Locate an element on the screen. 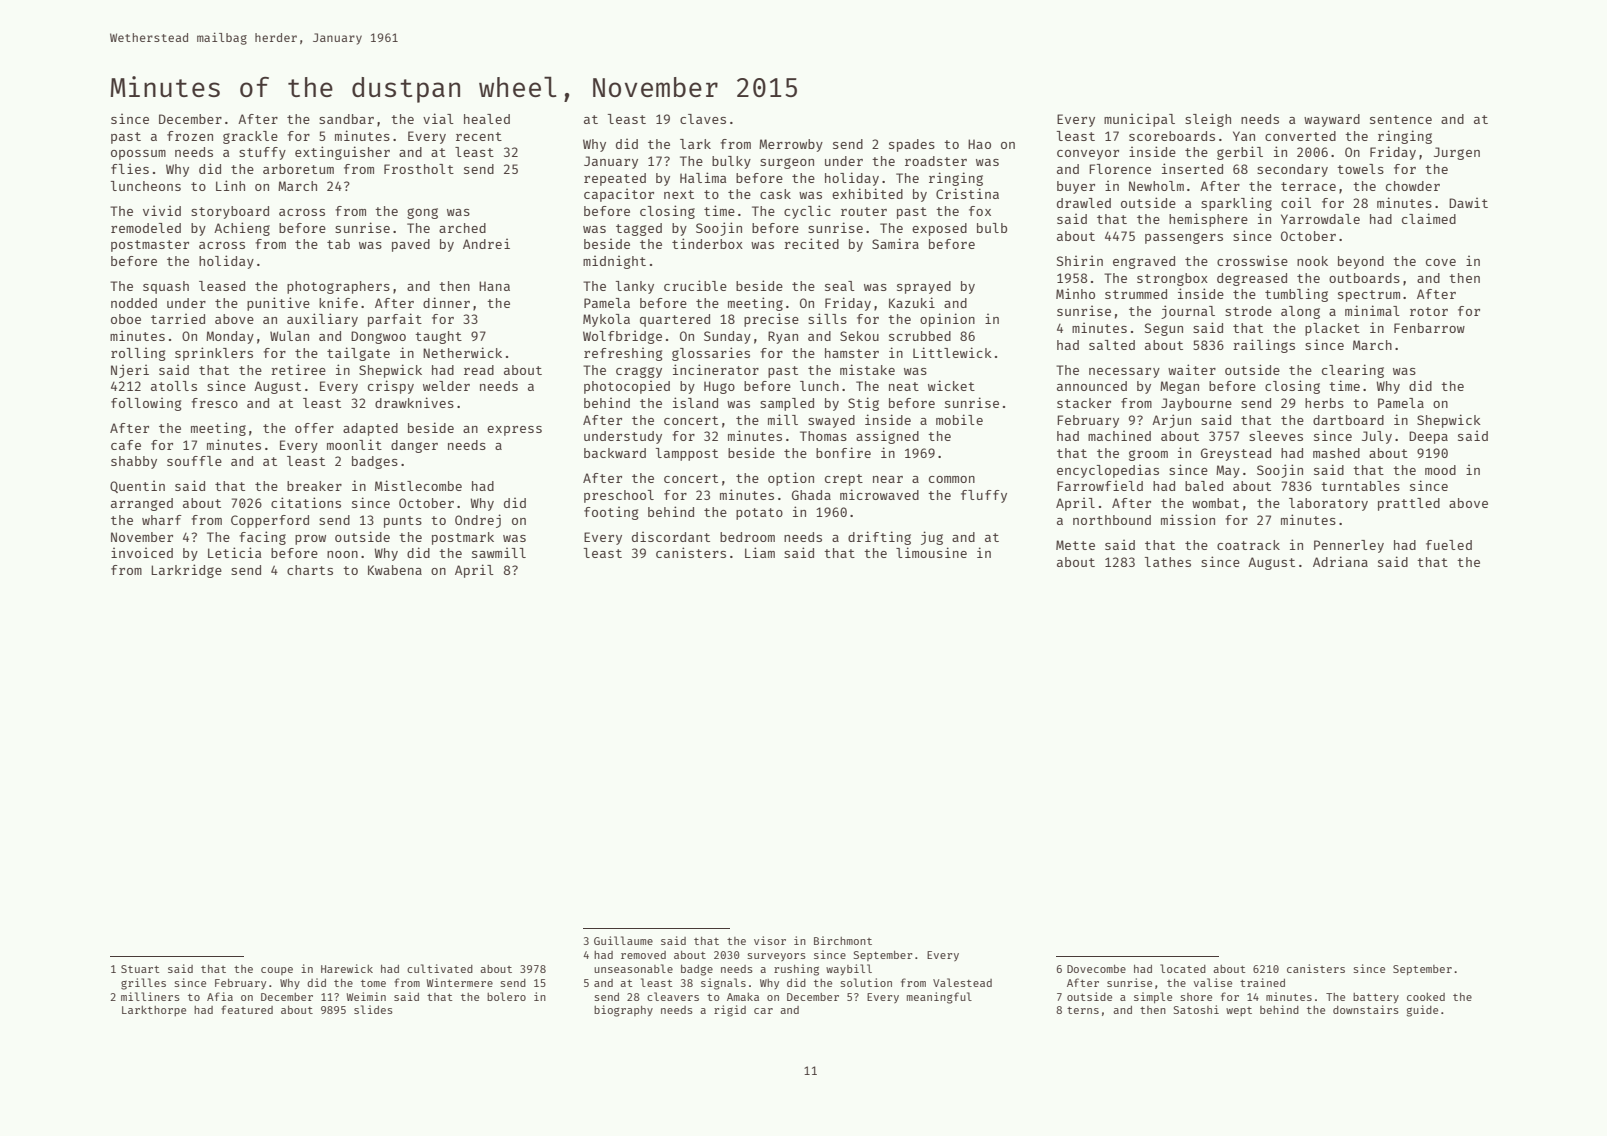 This screenshot has width=1607, height=1136. Merrowby is located at coordinates (791, 145).
